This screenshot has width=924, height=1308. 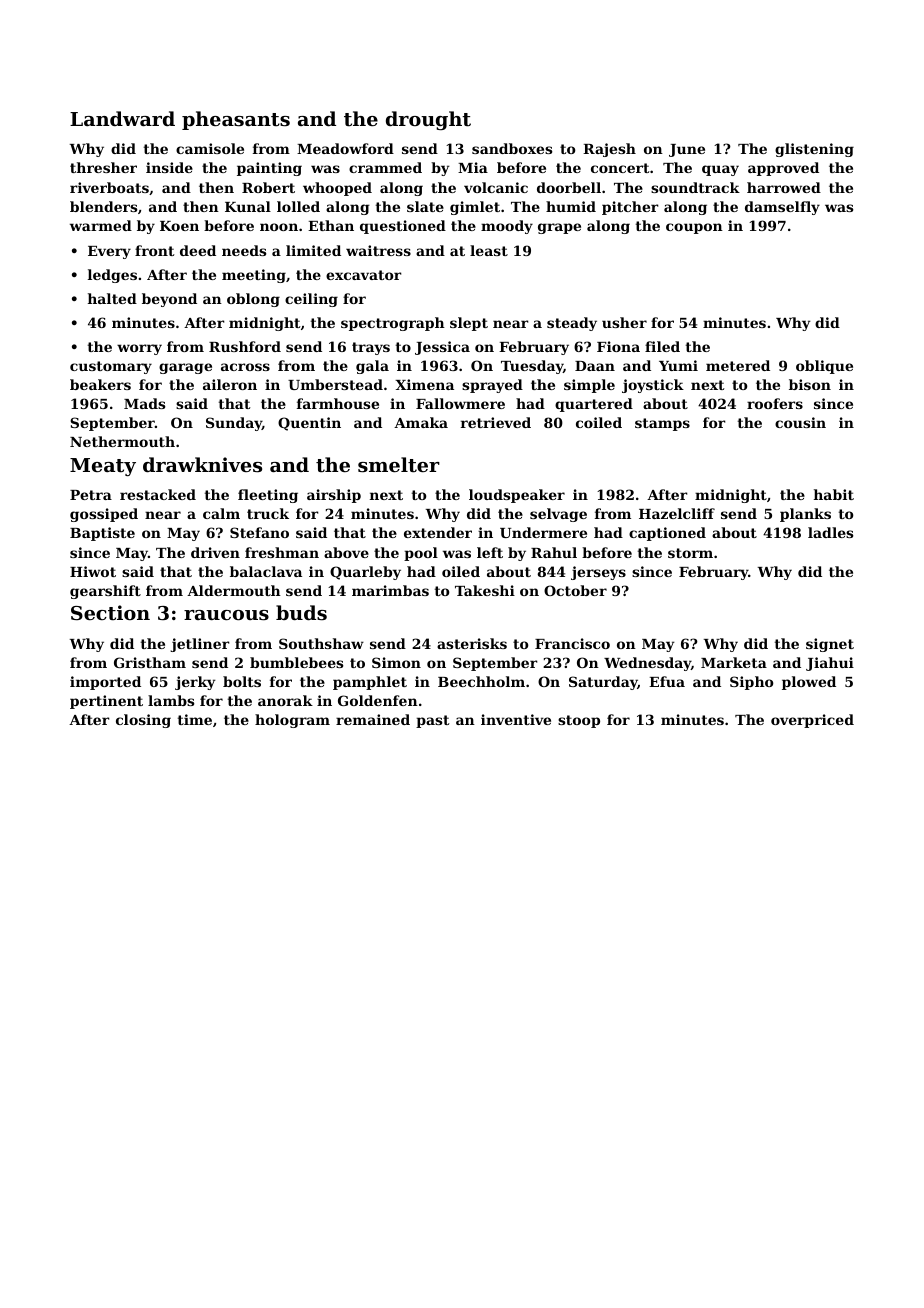 I want to click on Mads, so click(x=144, y=403).
